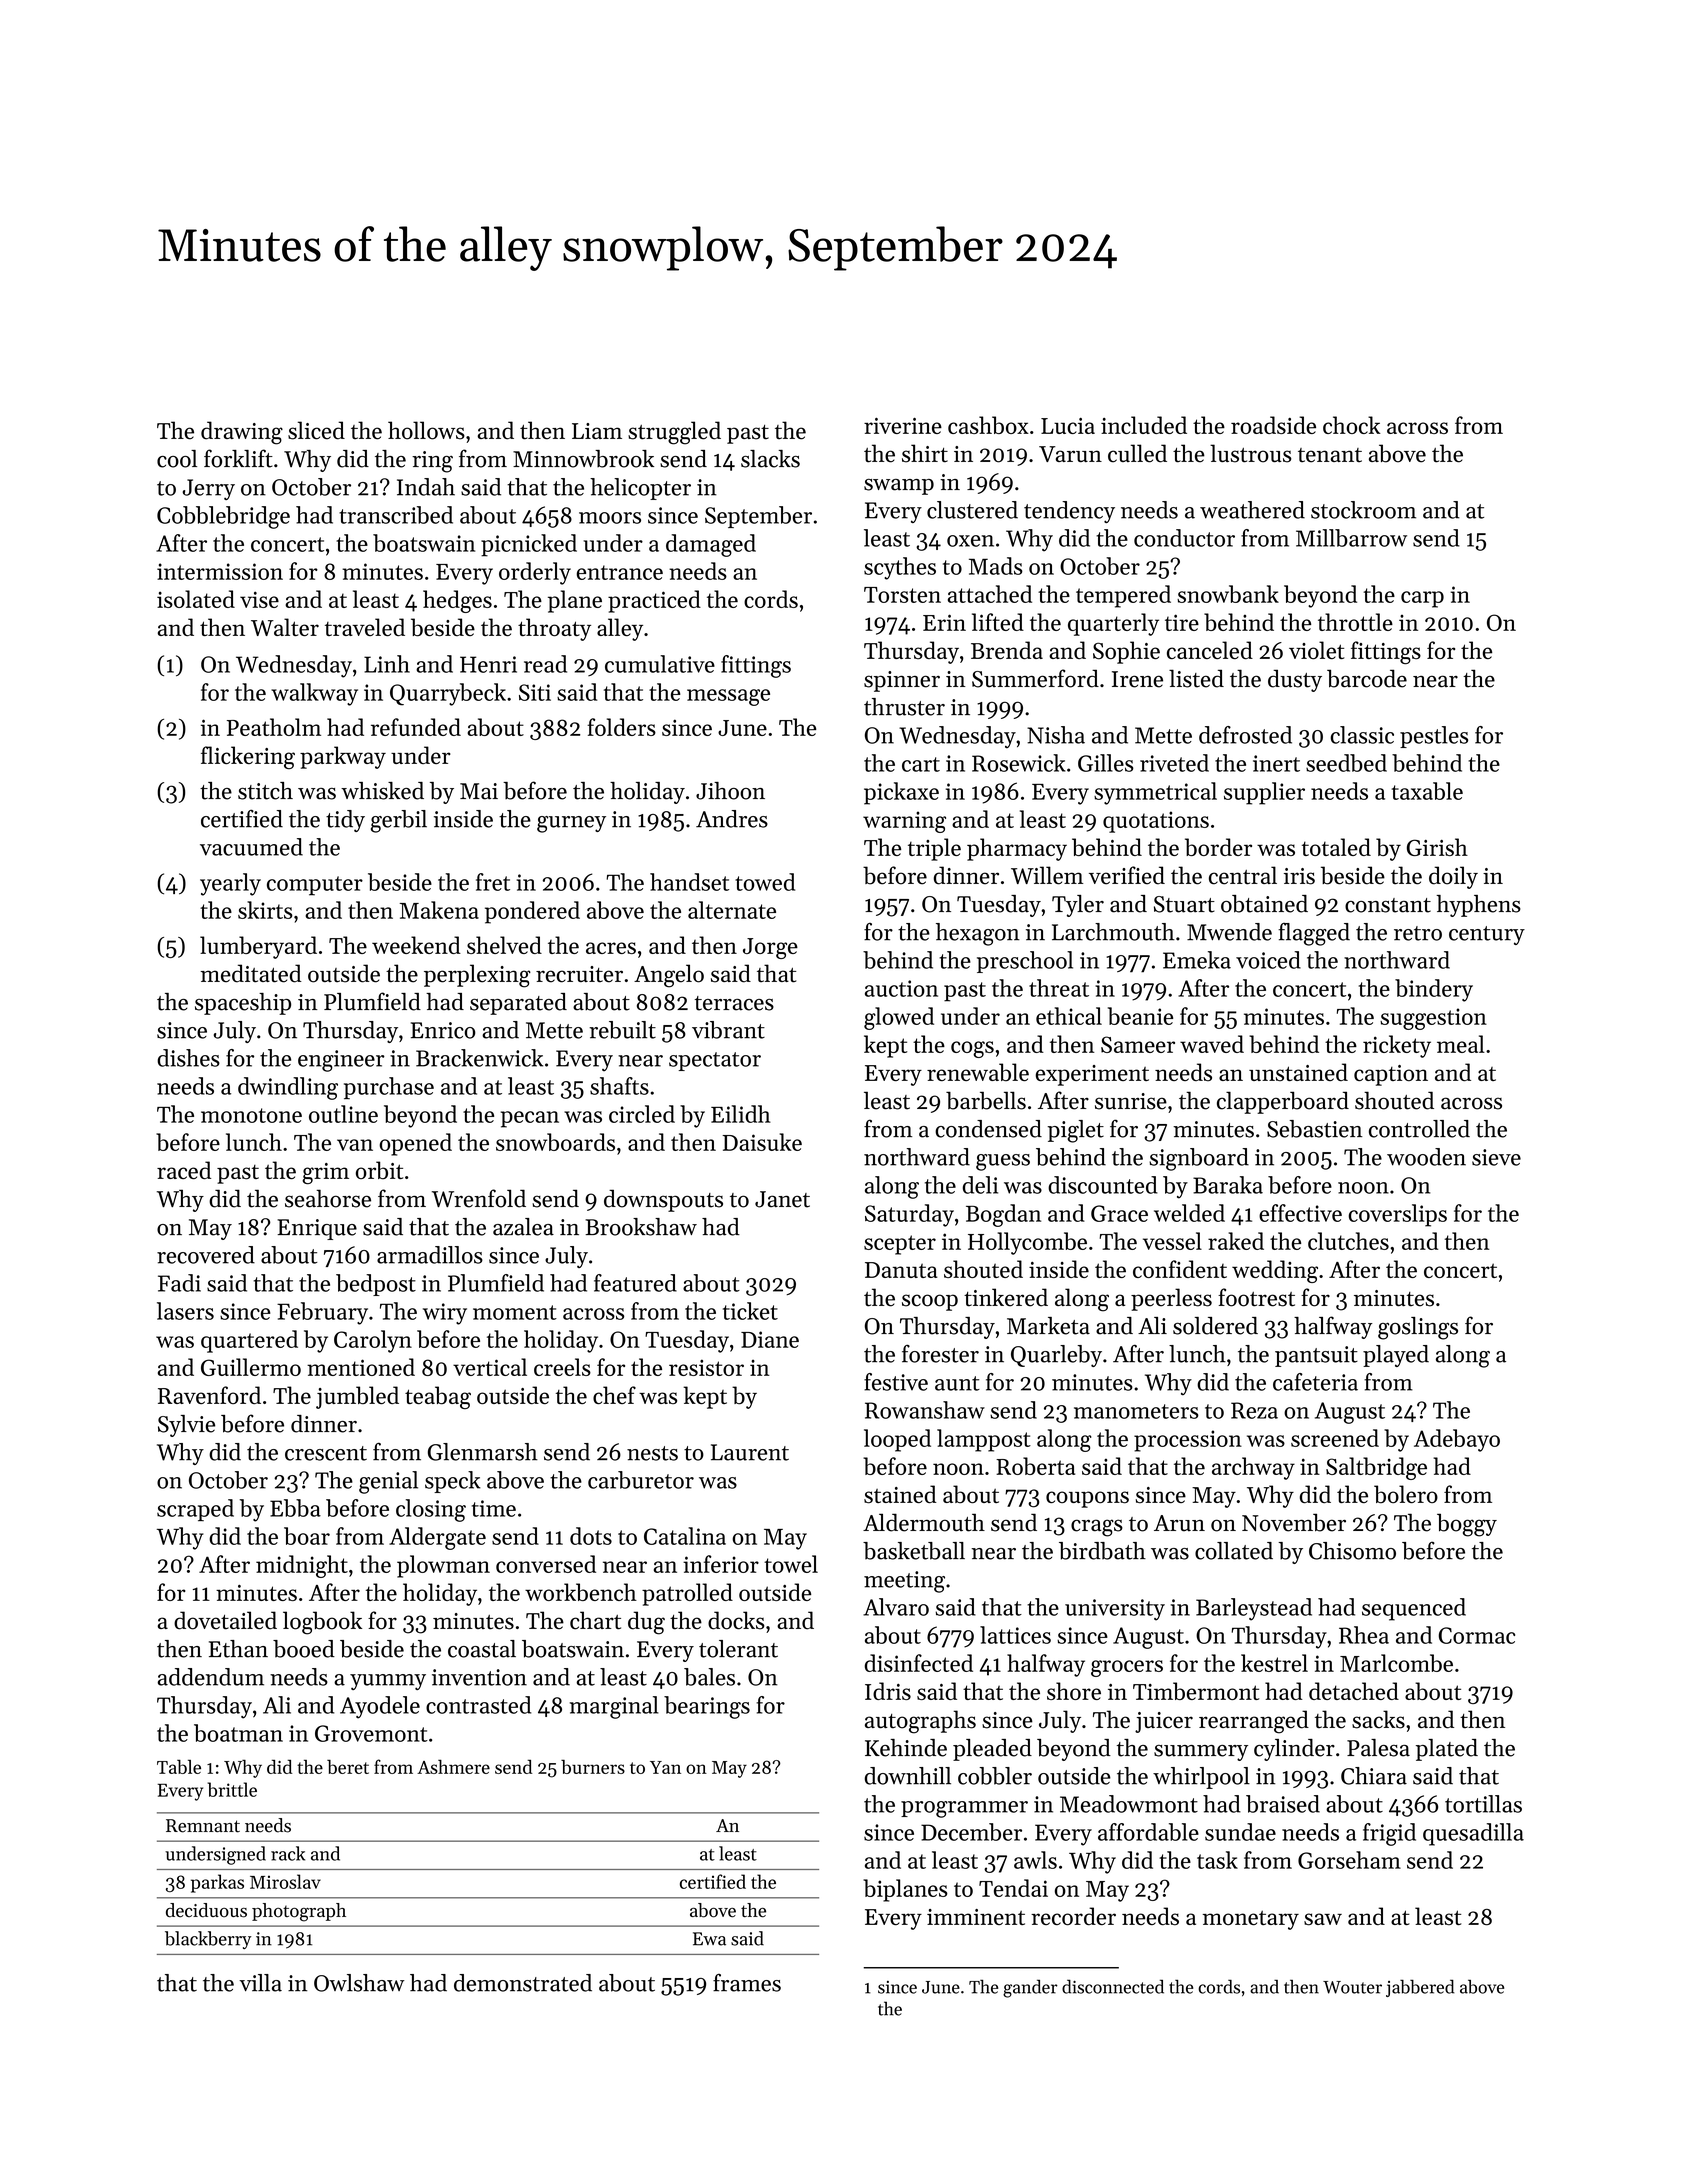 This screenshot has width=1683, height=2178. What do you see at coordinates (972, 1049) in the screenshot?
I see `cogs` at bounding box center [972, 1049].
